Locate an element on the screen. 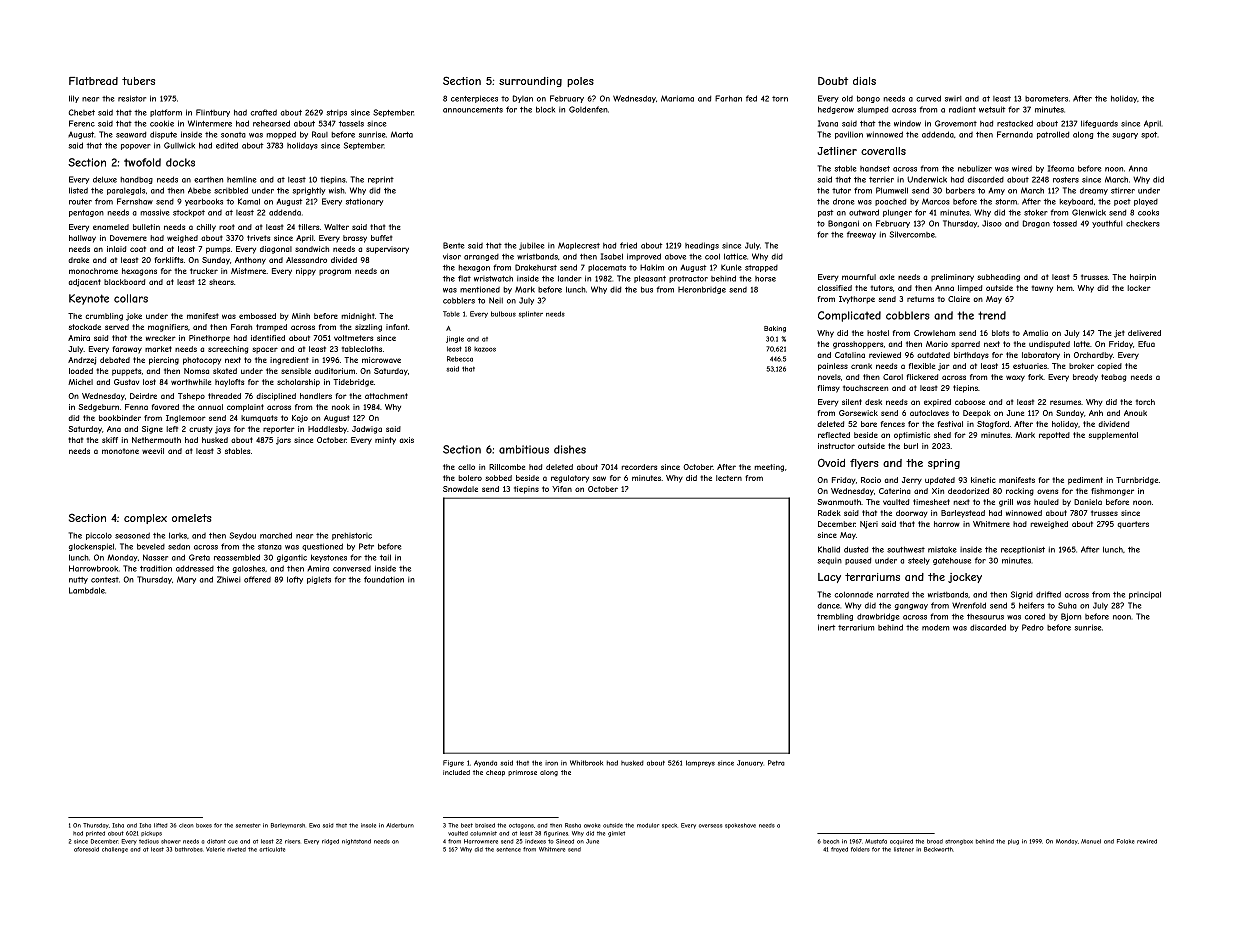 Image resolution: width=1233 pixels, height=952 pixels. principal is located at coordinates (1145, 595).
